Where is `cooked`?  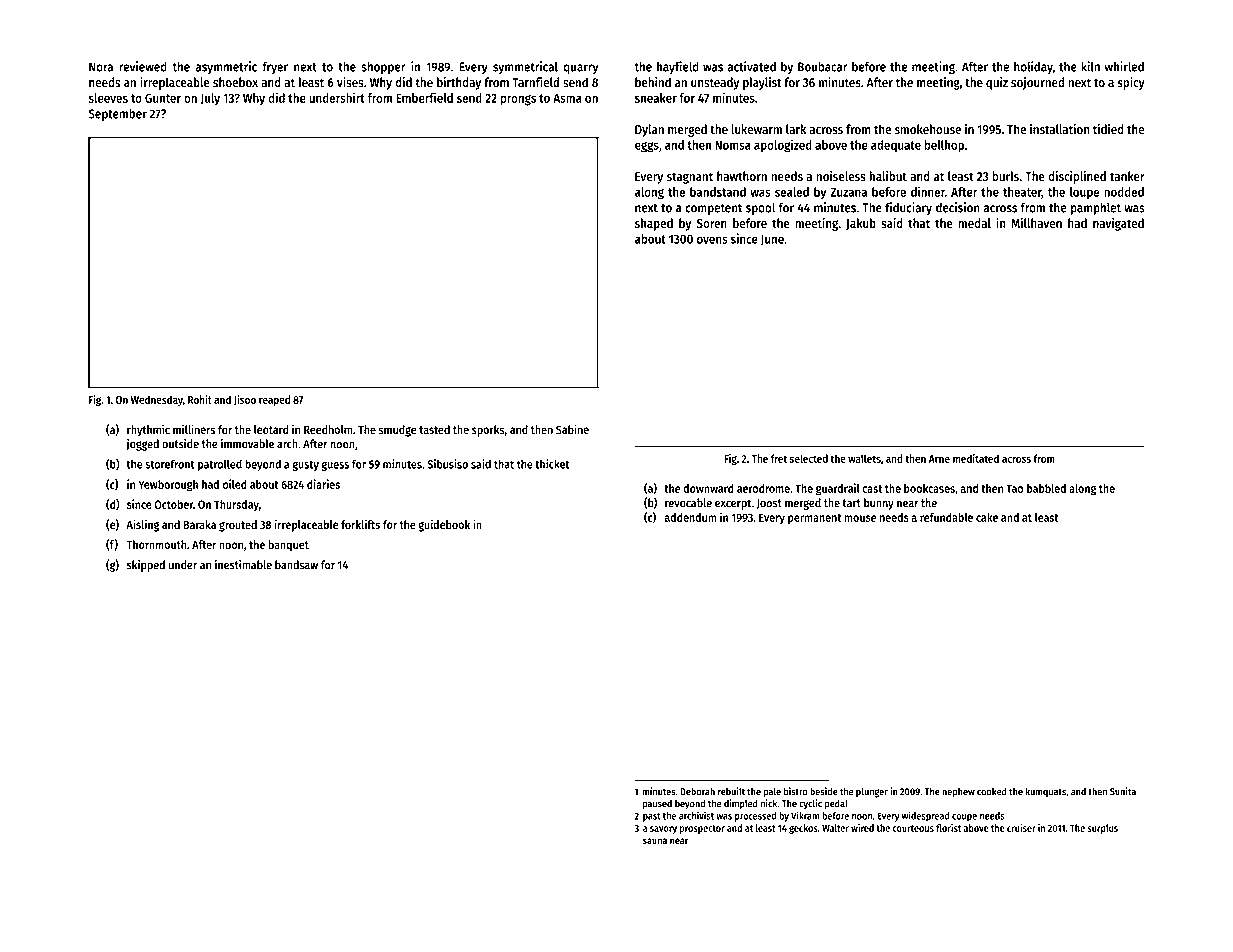
cooked is located at coordinates (992, 791).
